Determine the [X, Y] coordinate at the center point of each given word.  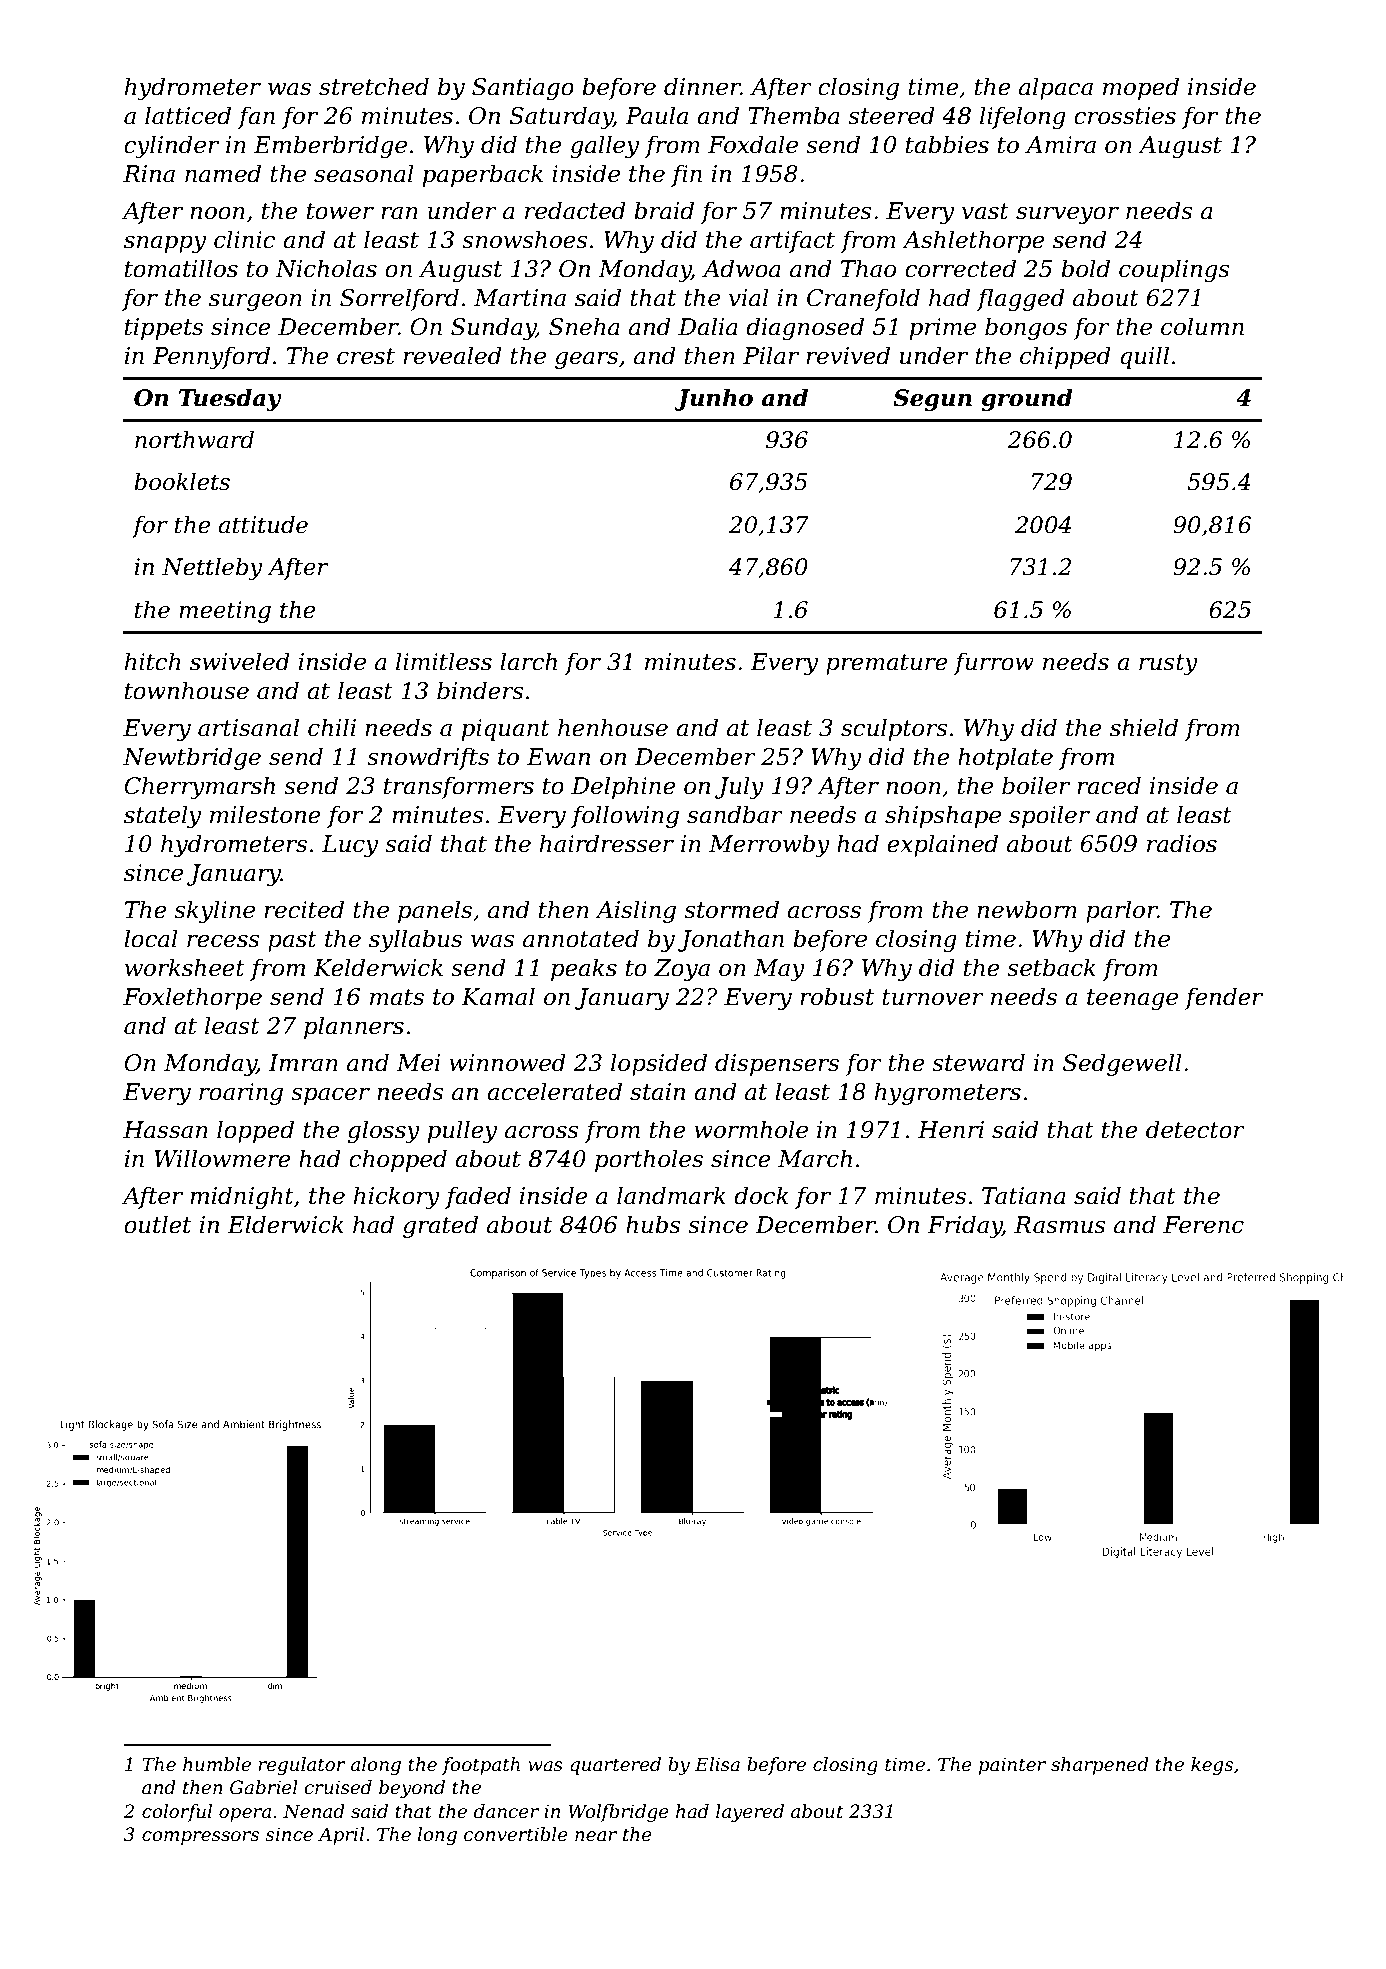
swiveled [240, 661]
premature [887, 664]
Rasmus [1060, 1225]
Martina [520, 298]
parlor [1121, 911]
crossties [1125, 116]
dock [761, 1195]
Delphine [623, 787]
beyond [412, 1789]
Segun [932, 400]
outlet [157, 1224]
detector [1195, 1129]
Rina [149, 174]
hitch [153, 661]
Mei [418, 1063]
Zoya [682, 970]
